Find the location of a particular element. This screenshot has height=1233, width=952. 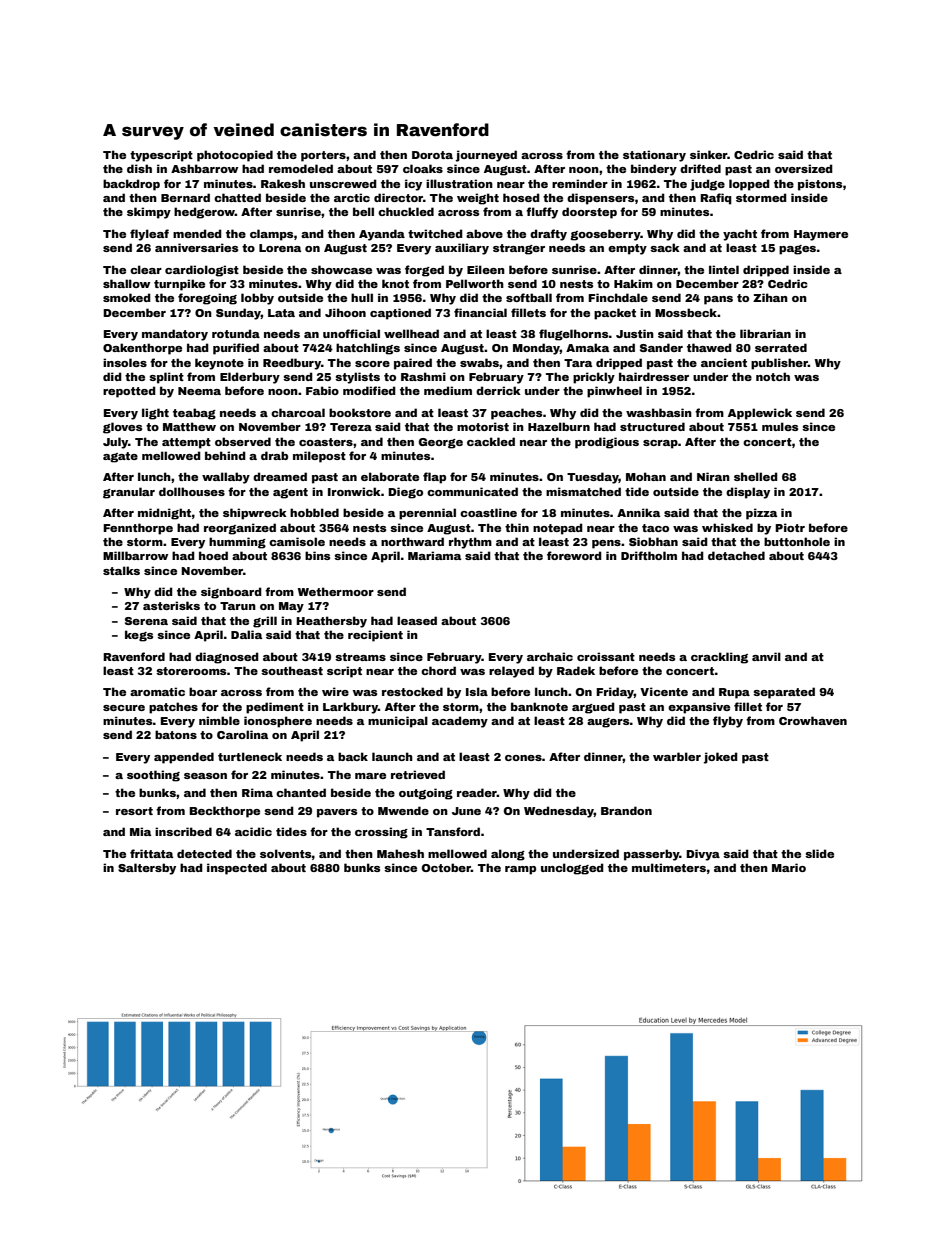

sinker is located at coordinates (709, 154).
